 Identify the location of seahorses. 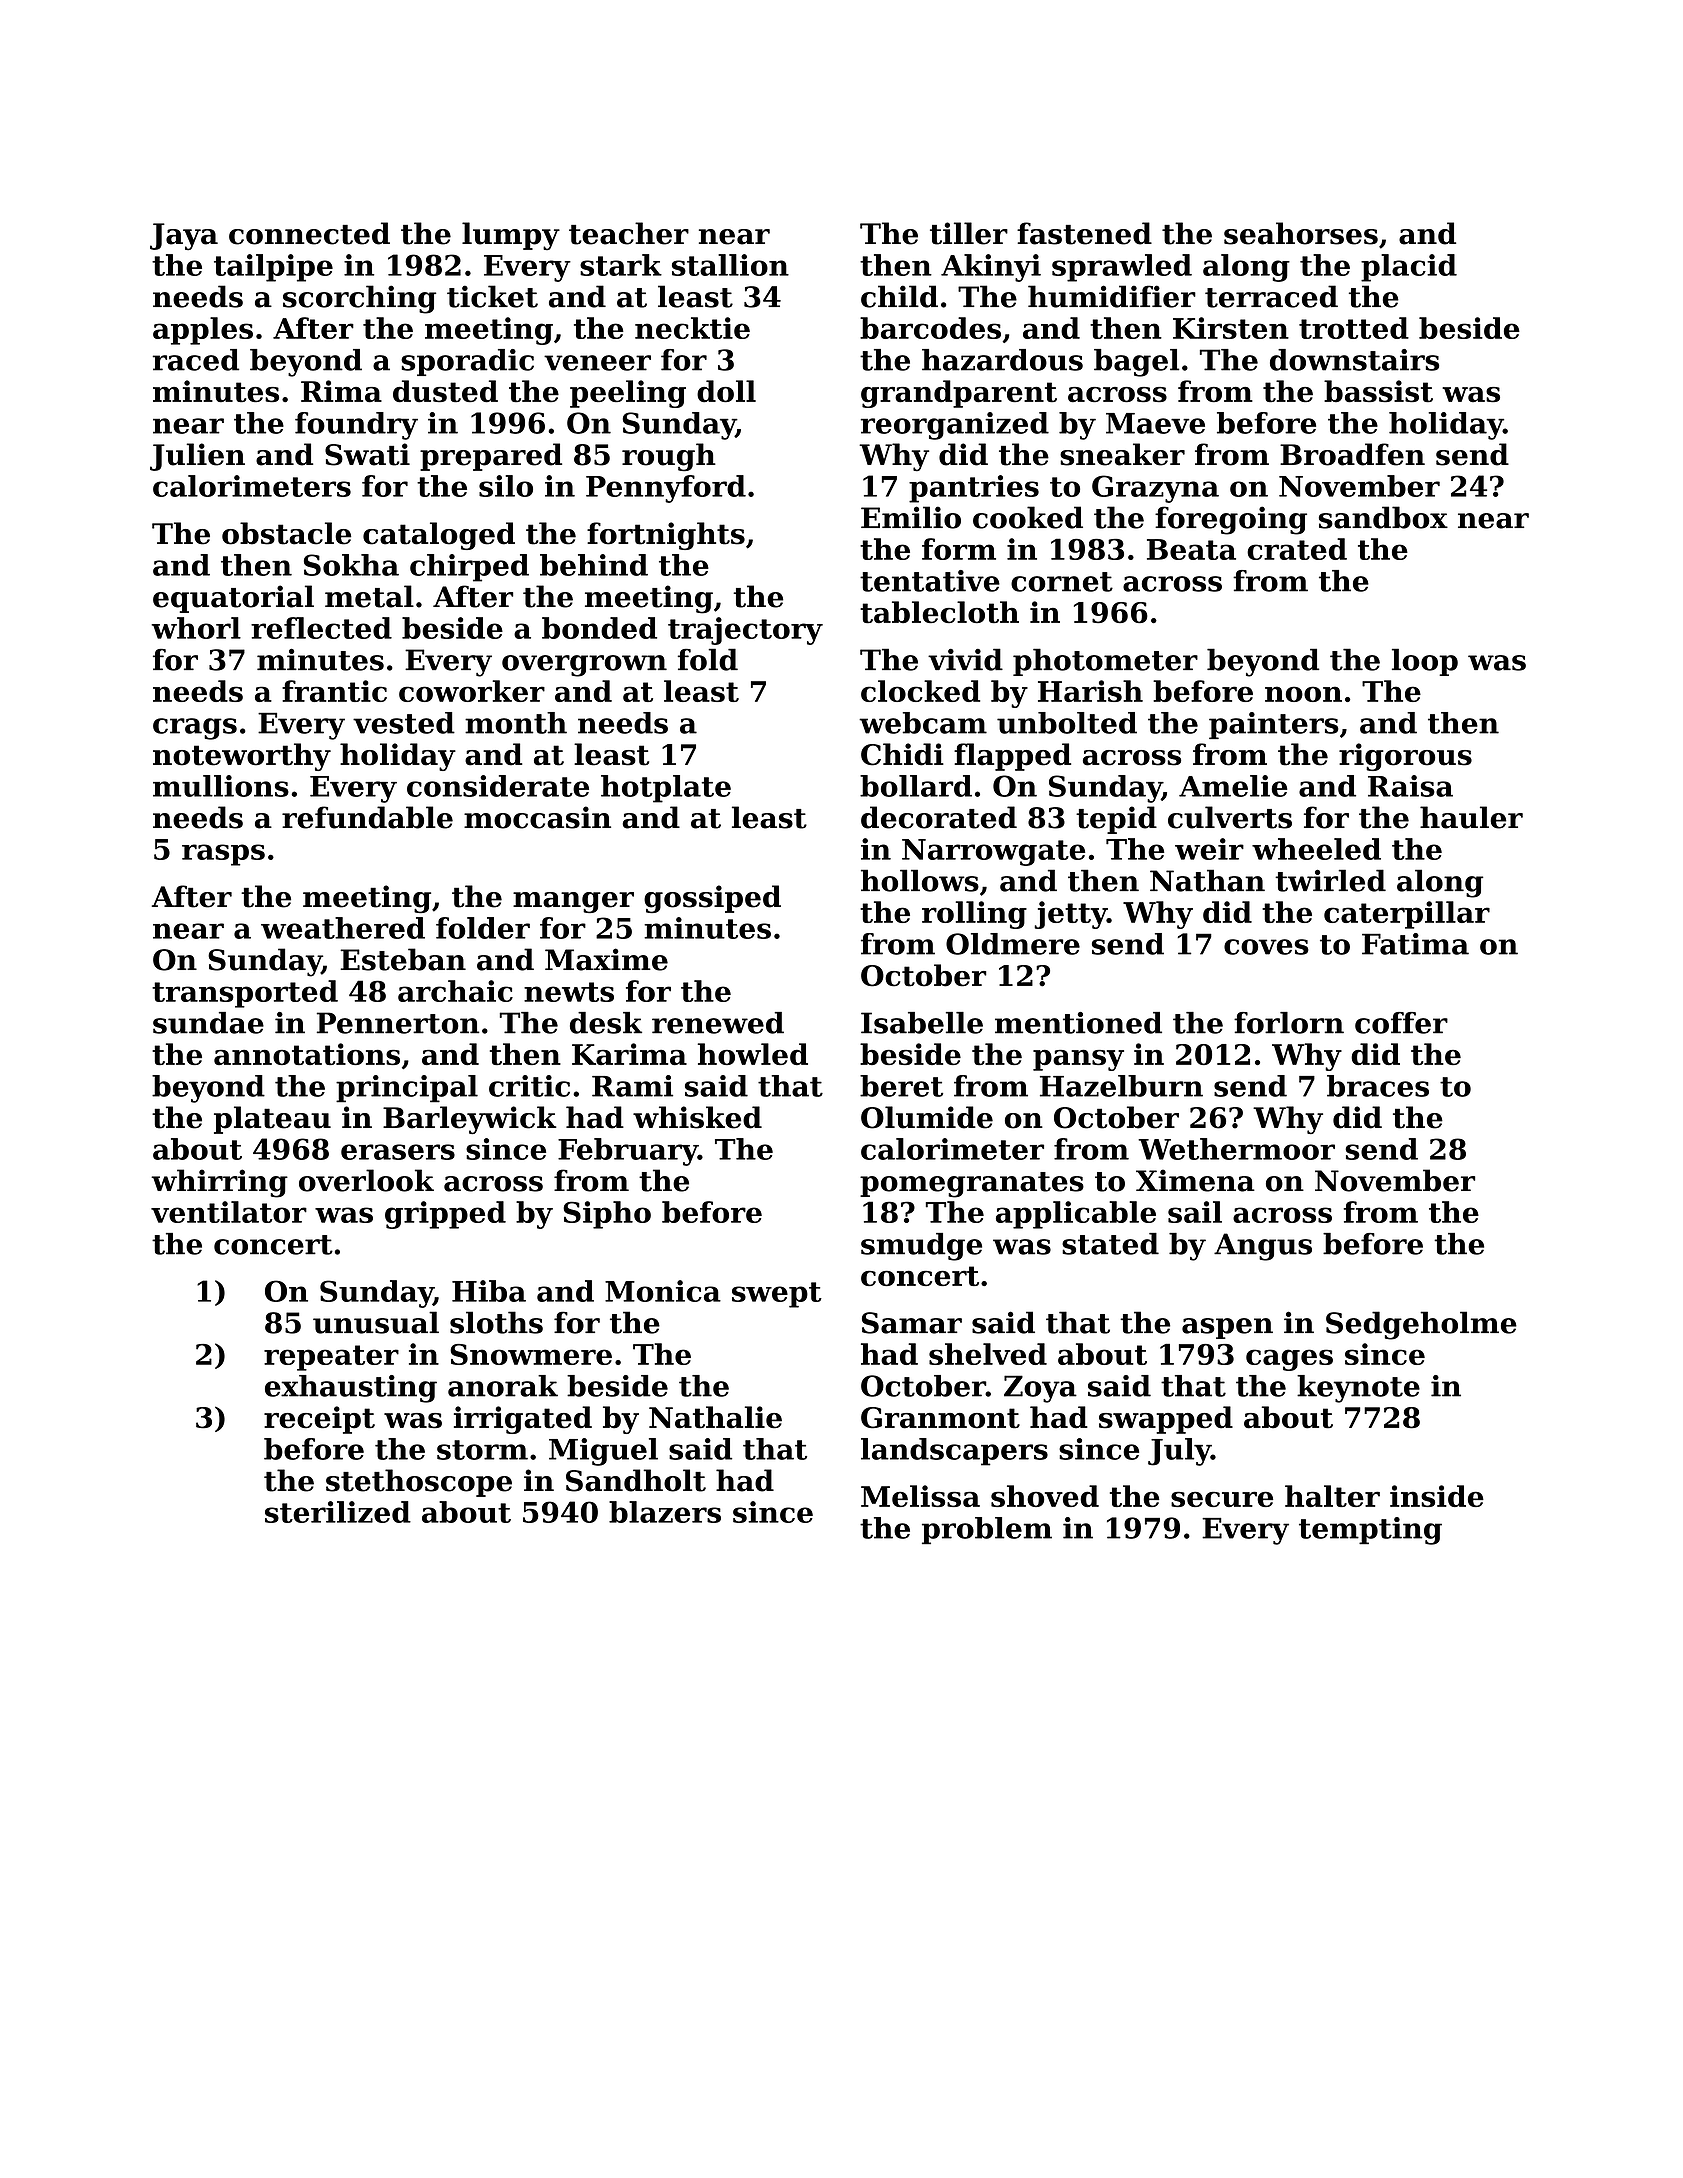
(1301, 233).
